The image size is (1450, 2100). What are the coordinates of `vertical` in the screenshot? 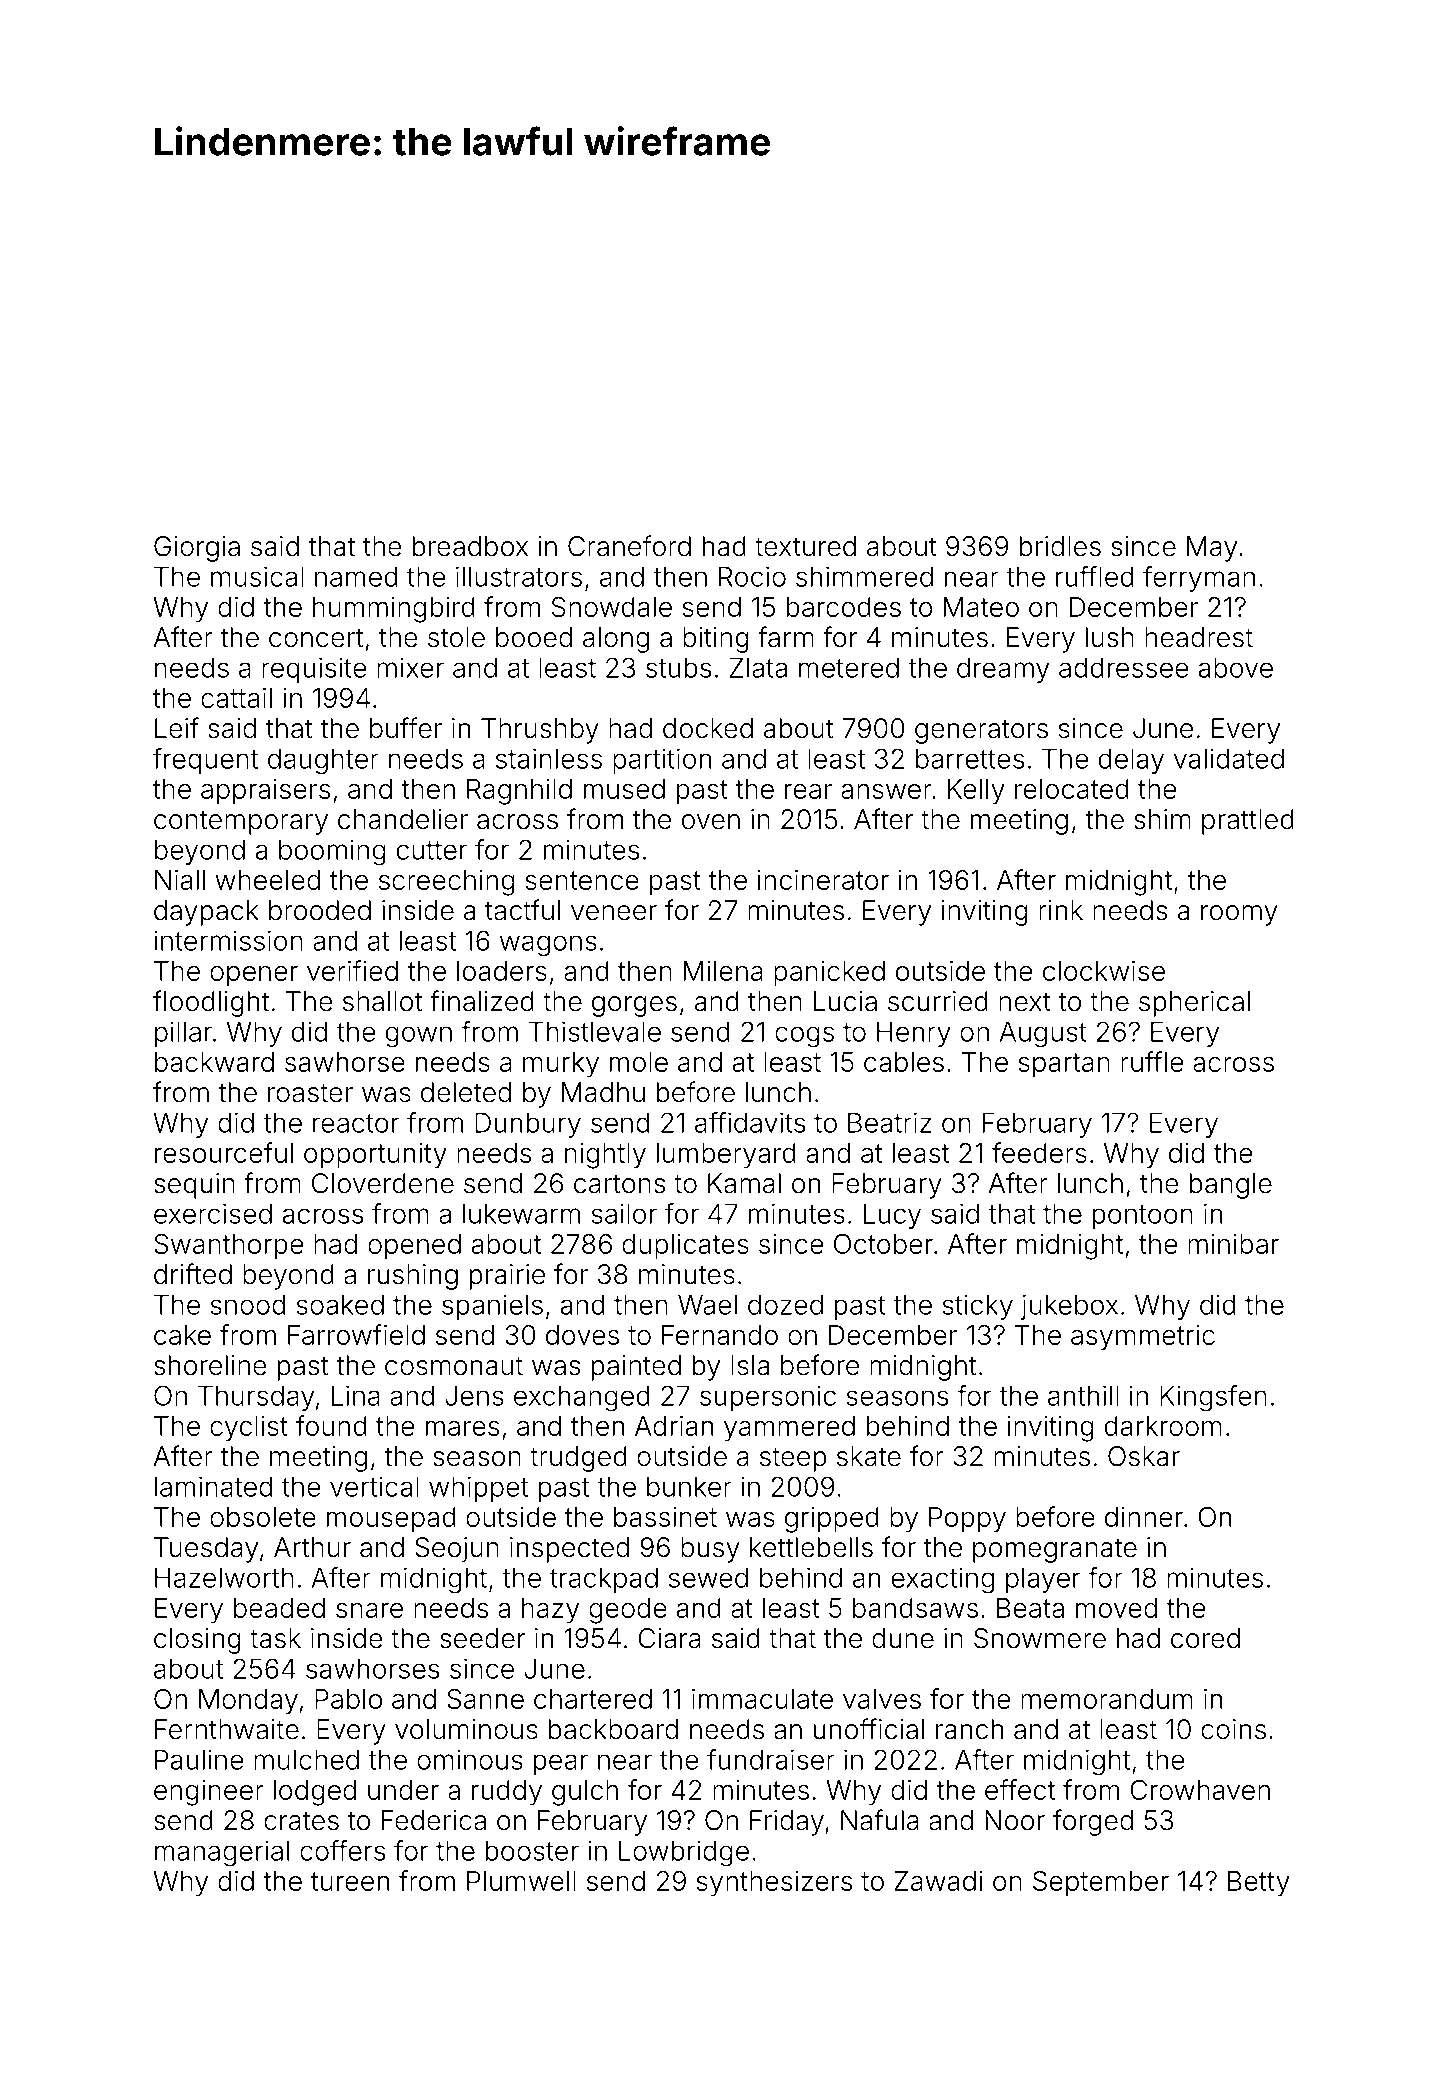 It's located at (374, 1486).
